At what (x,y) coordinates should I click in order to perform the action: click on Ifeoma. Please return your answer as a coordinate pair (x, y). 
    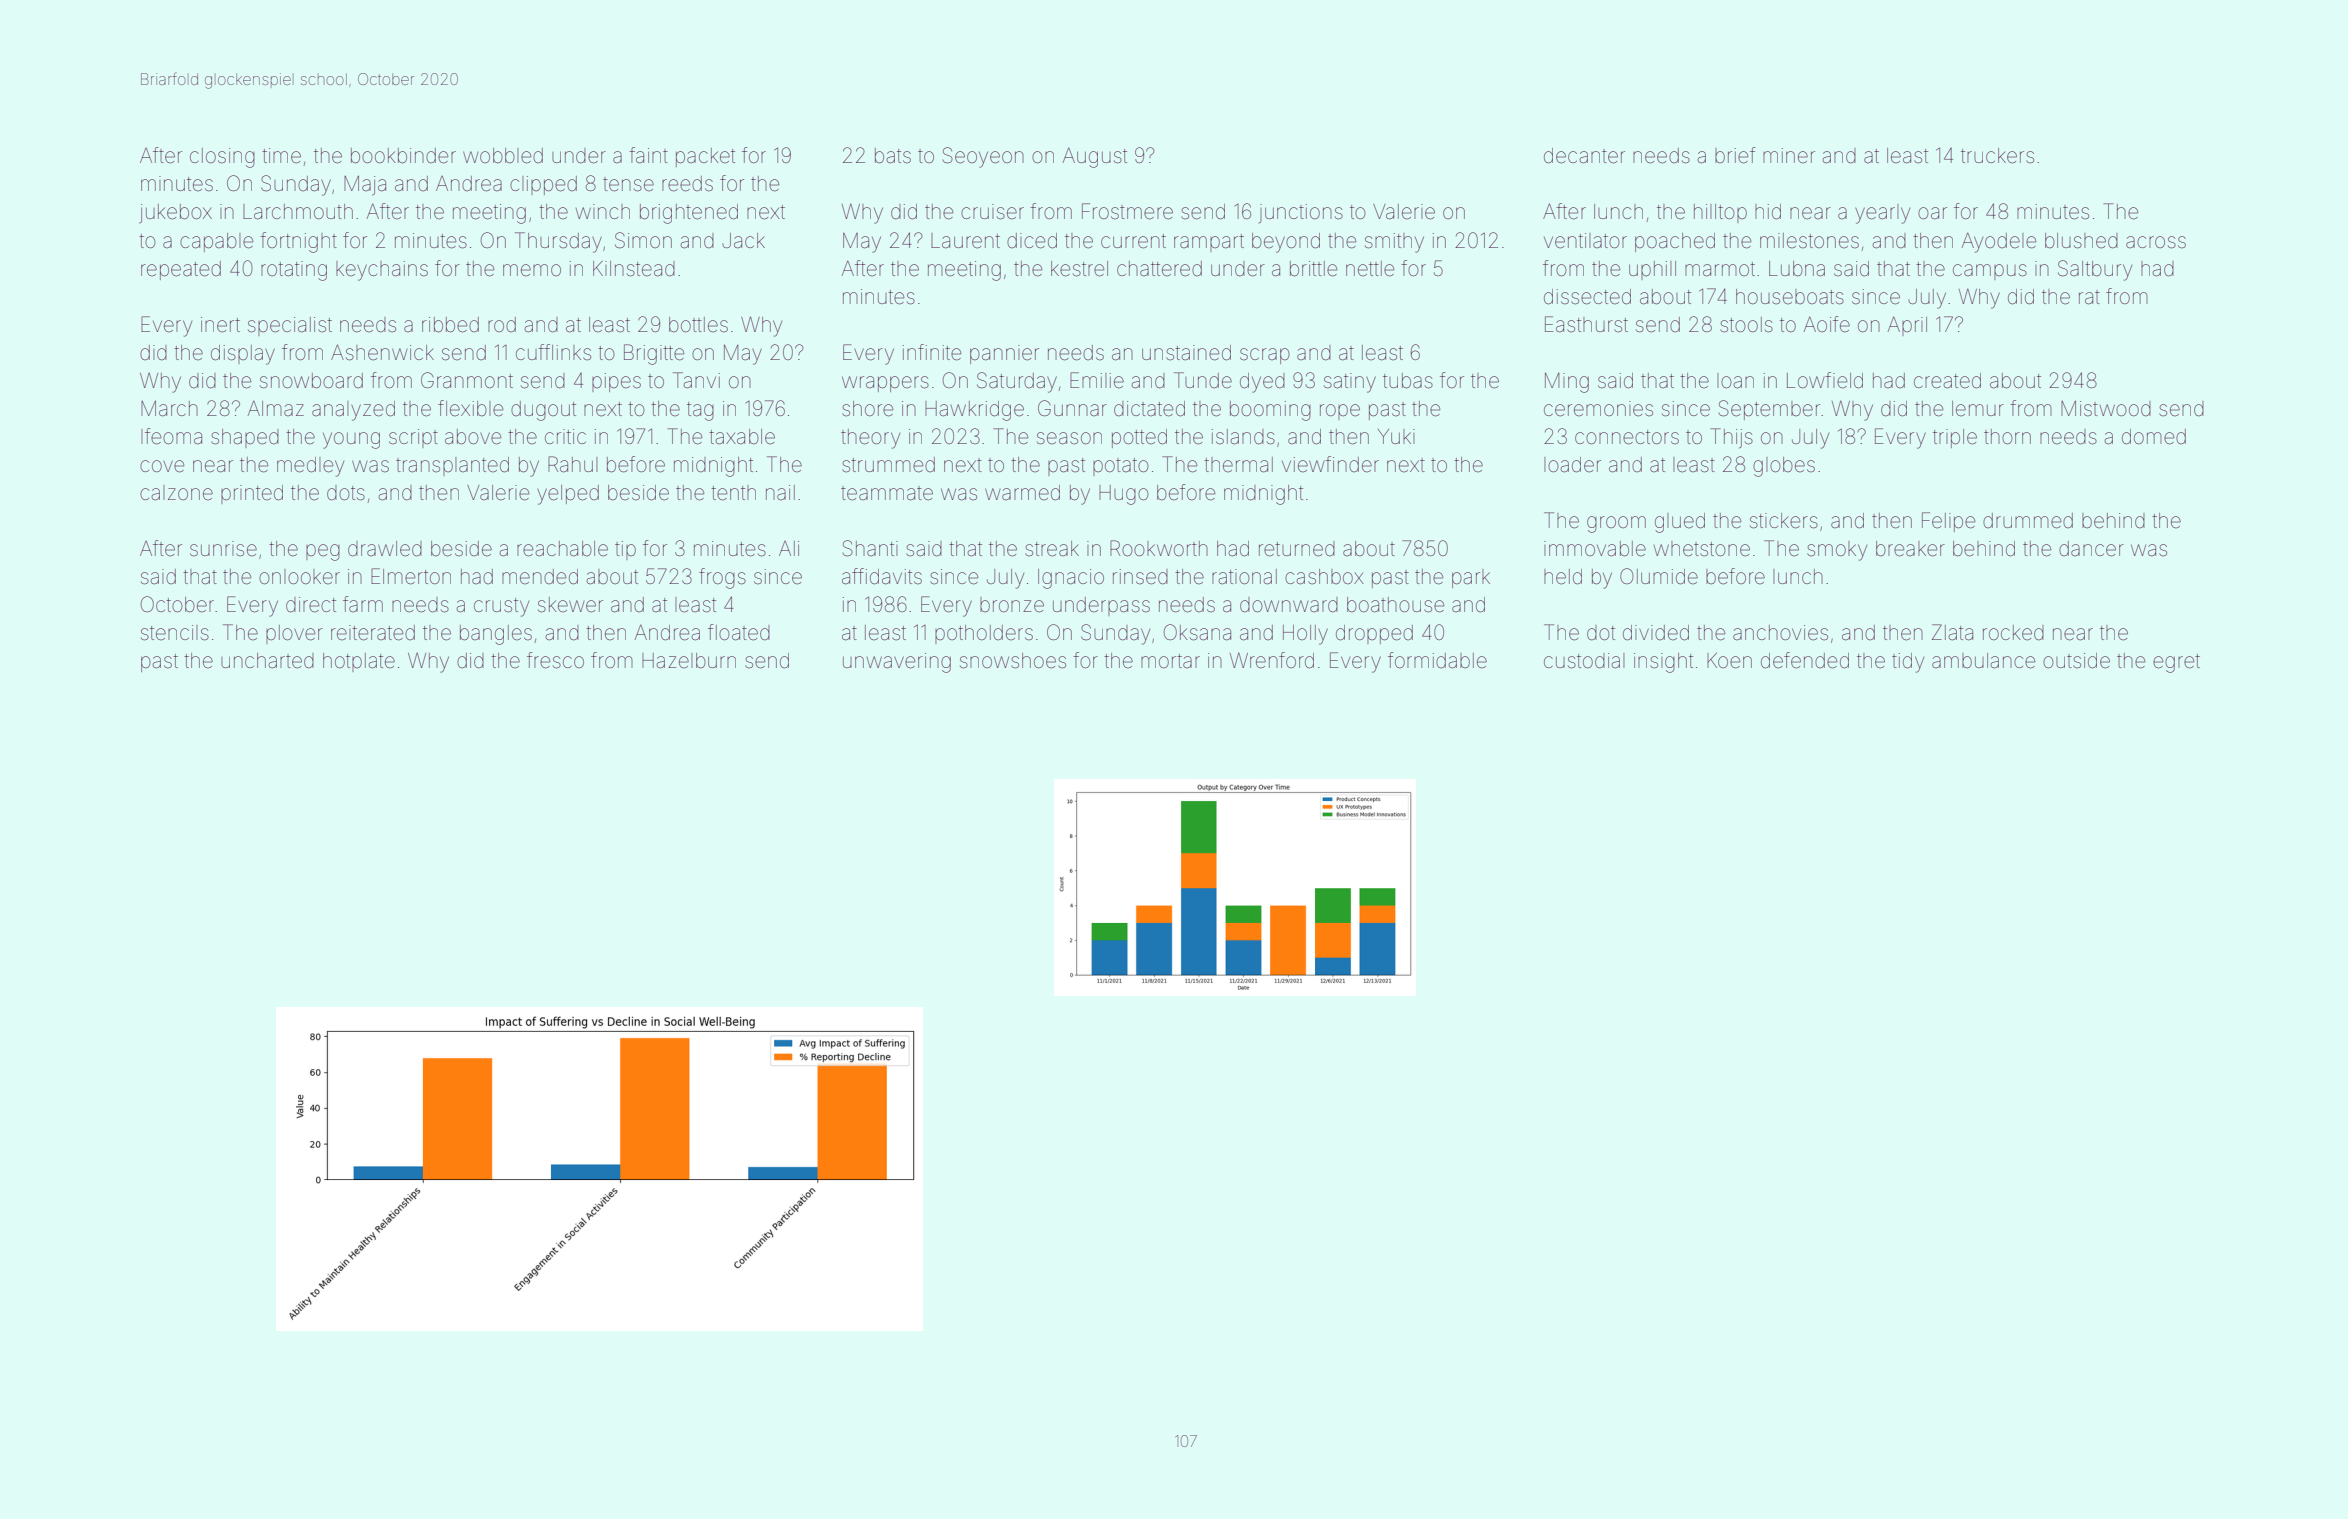
    Looking at the image, I should click on (171, 436).
